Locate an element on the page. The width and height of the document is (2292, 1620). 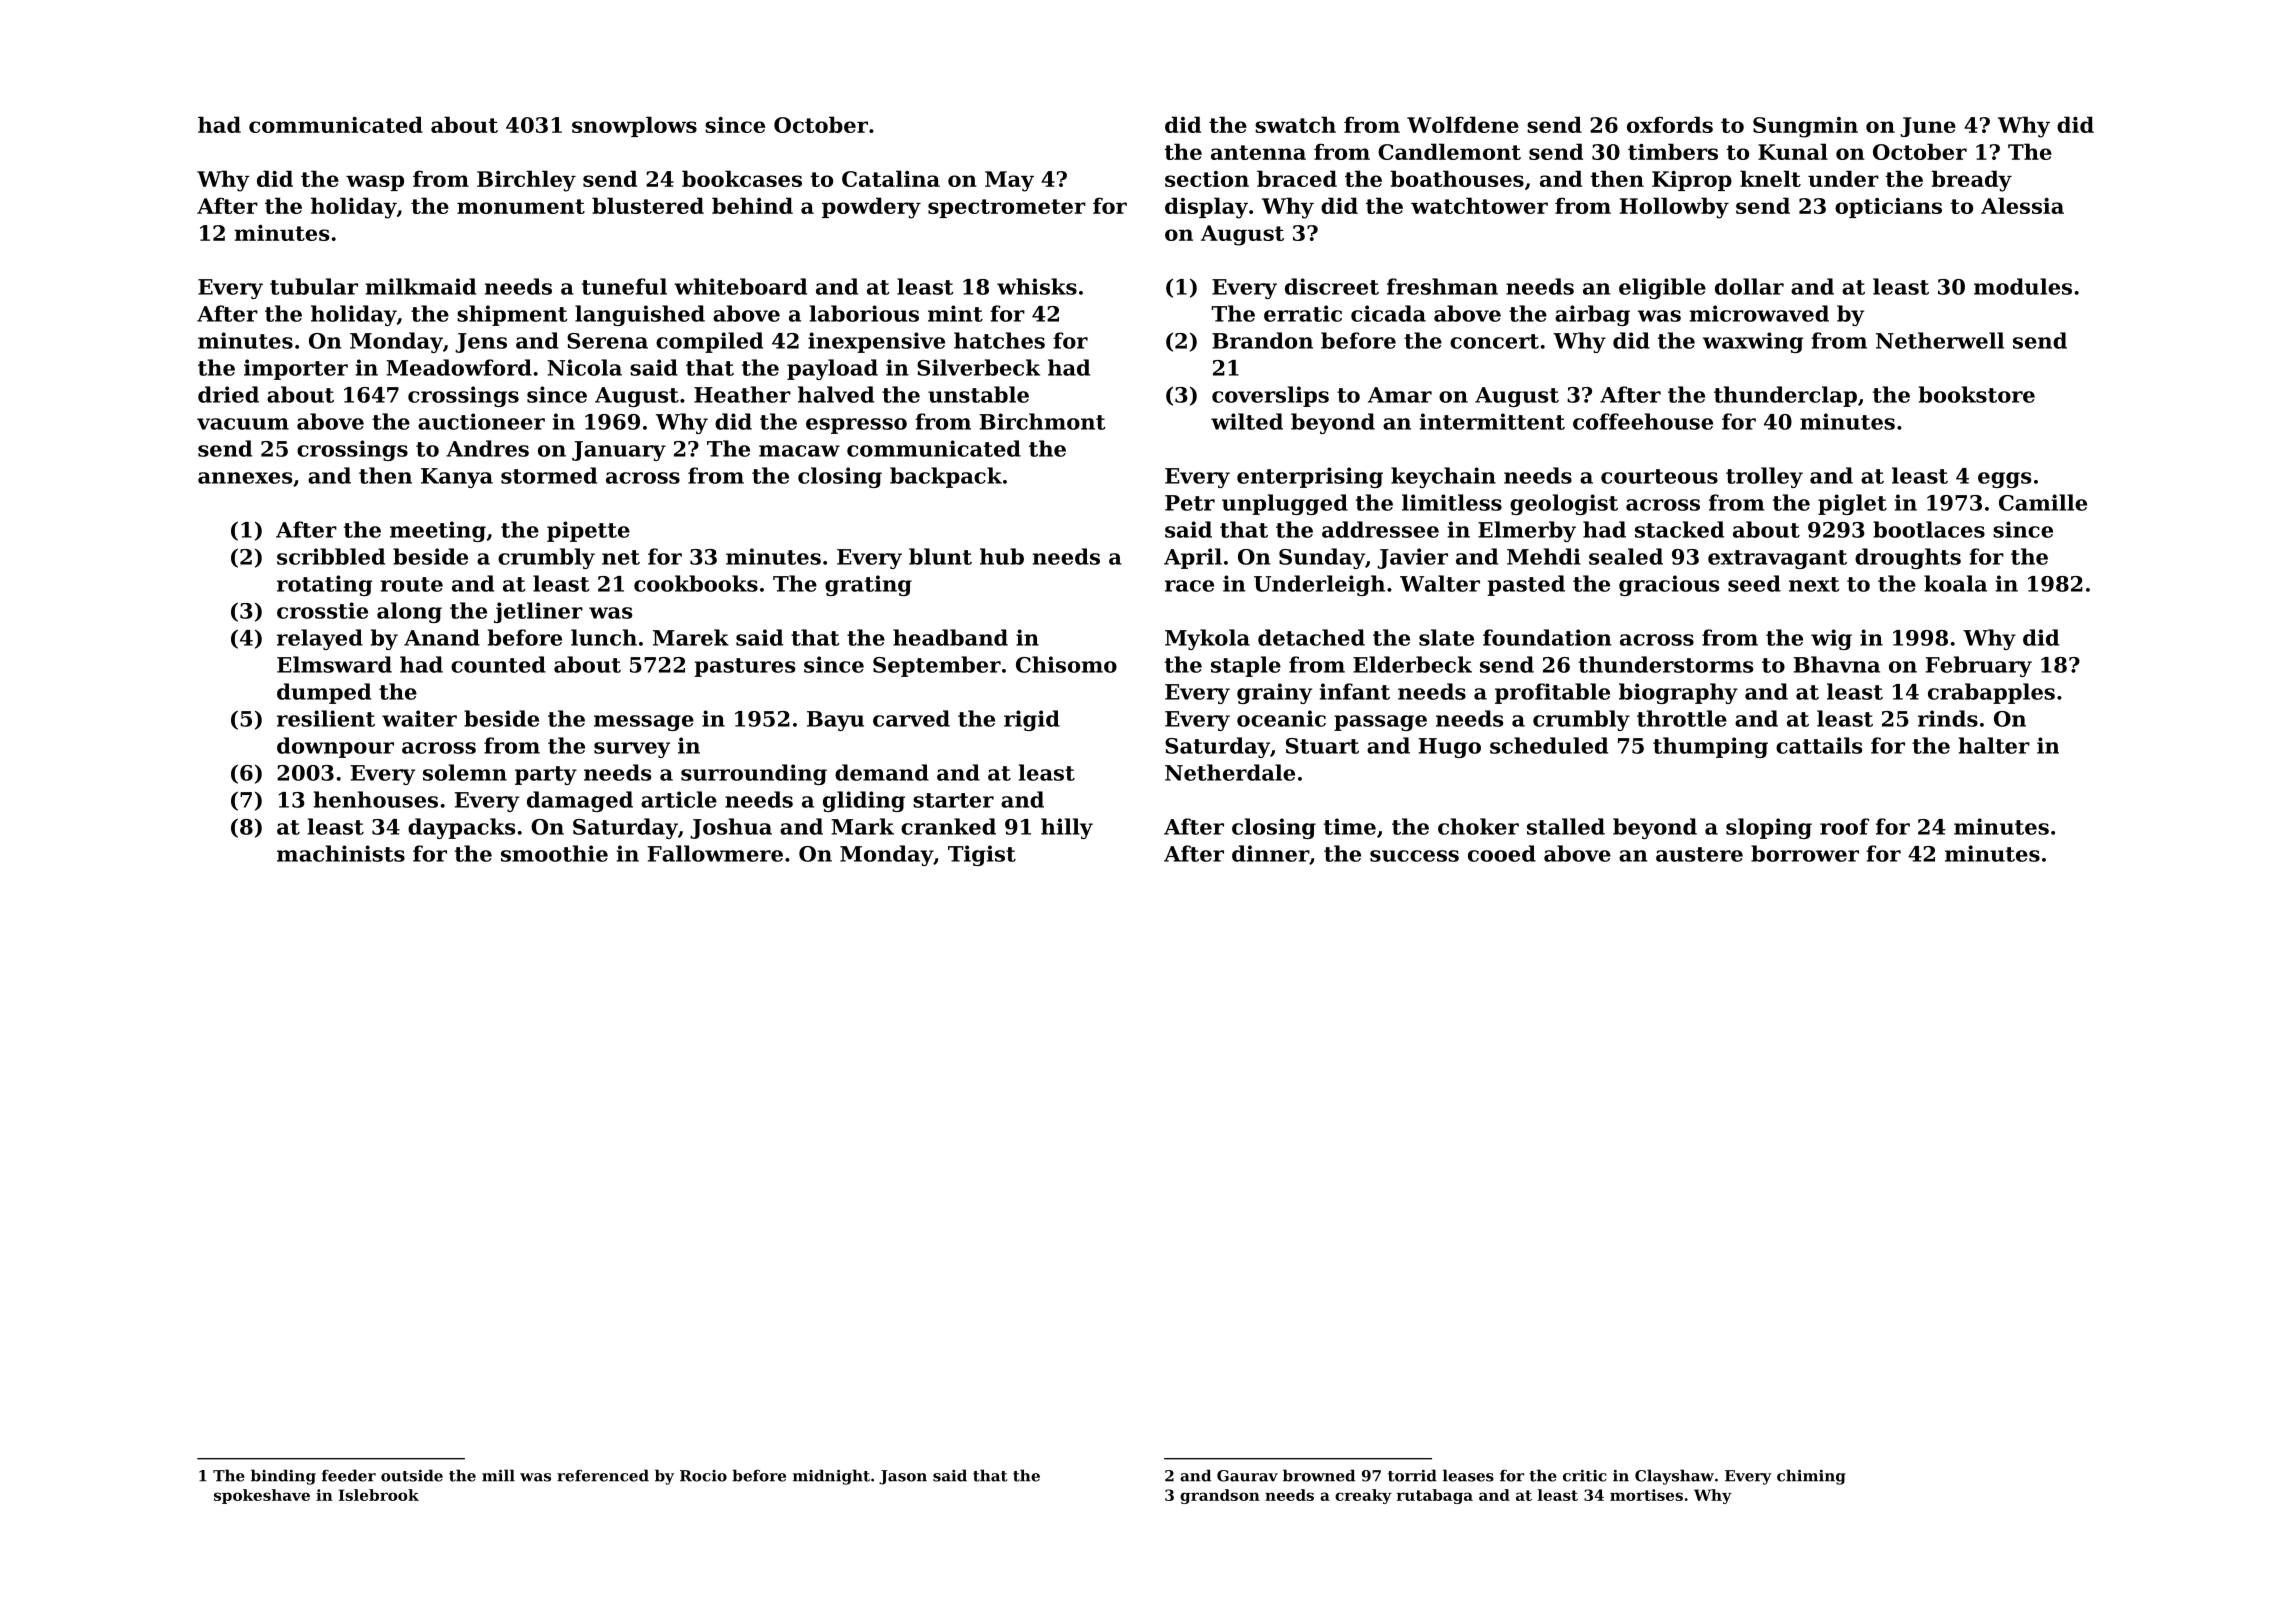
grating is located at coordinates (868, 585).
